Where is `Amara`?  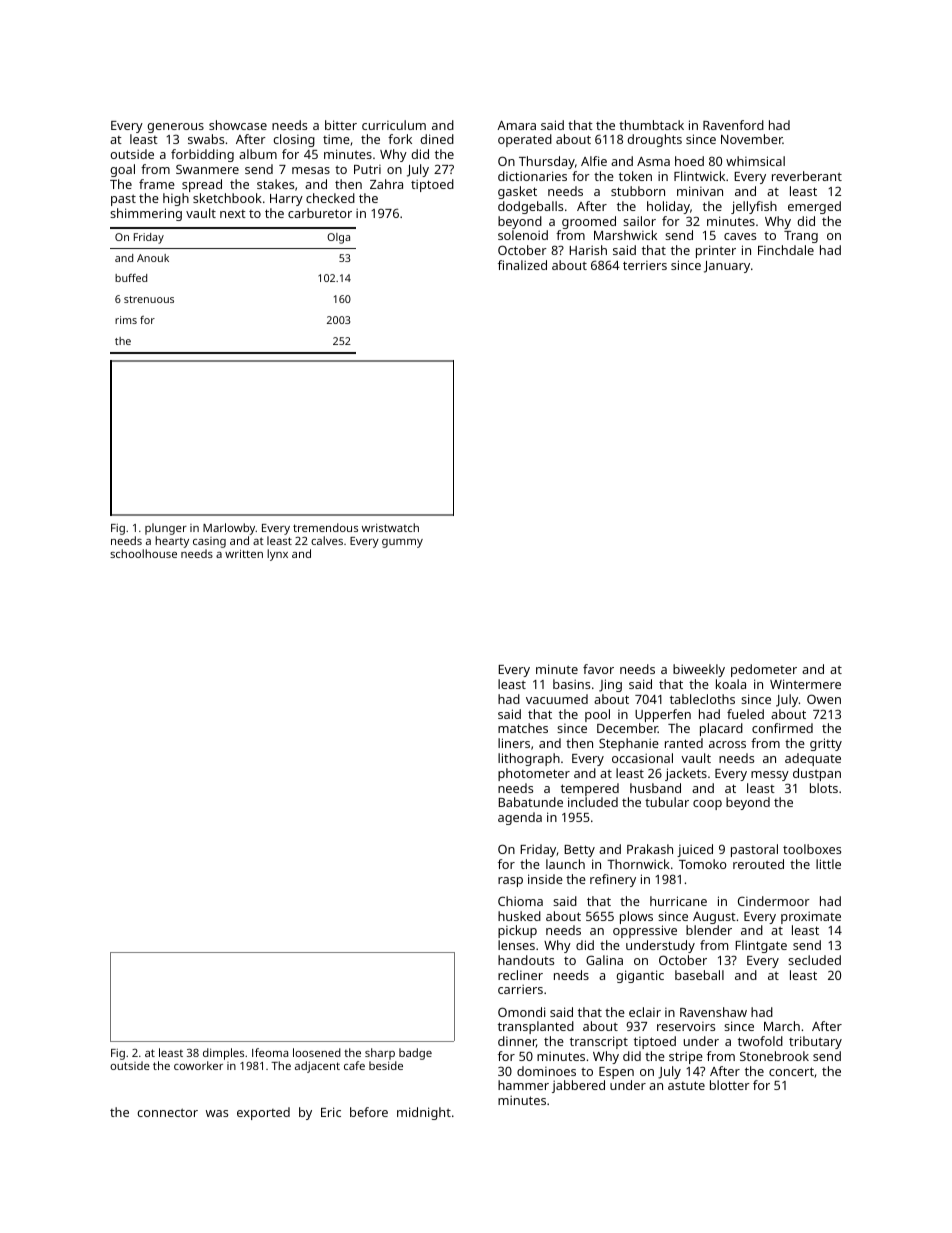
Amara is located at coordinates (516, 125).
